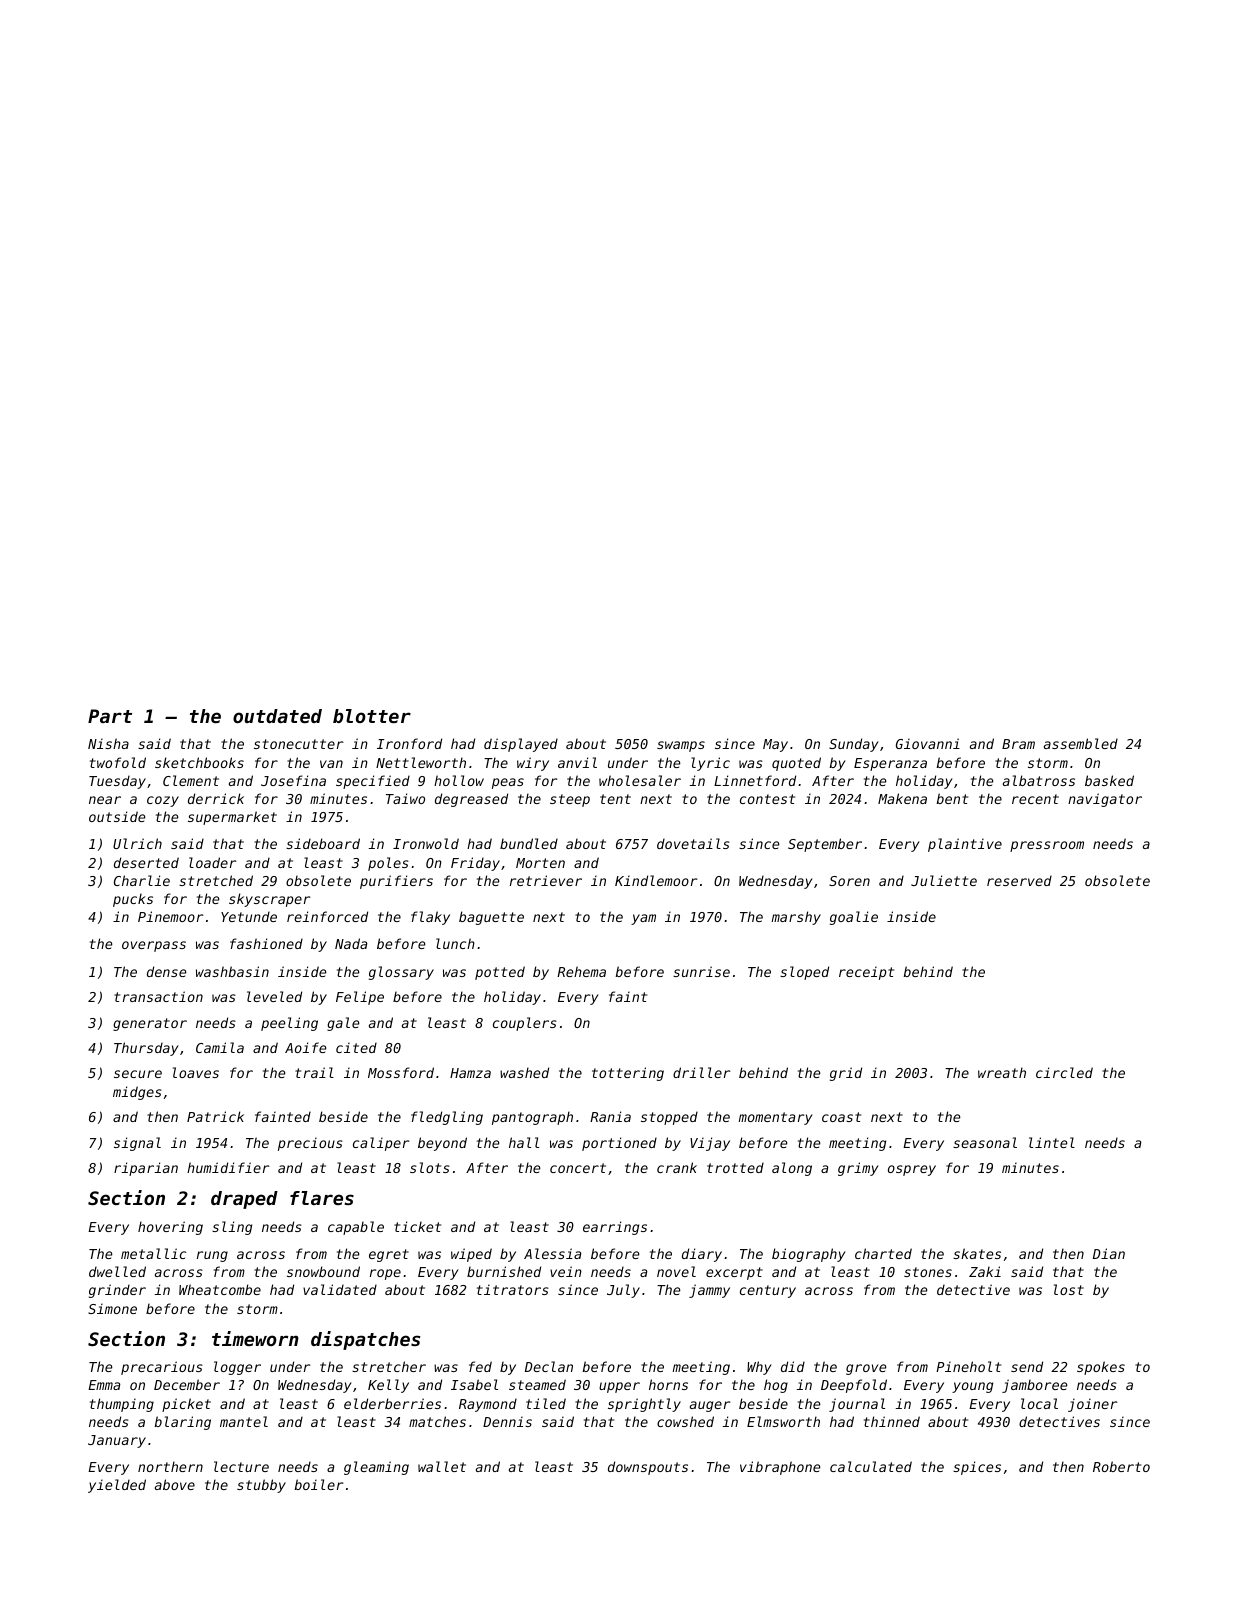  Describe the element at coordinates (1039, 1403) in the screenshot. I see `local` at that location.
